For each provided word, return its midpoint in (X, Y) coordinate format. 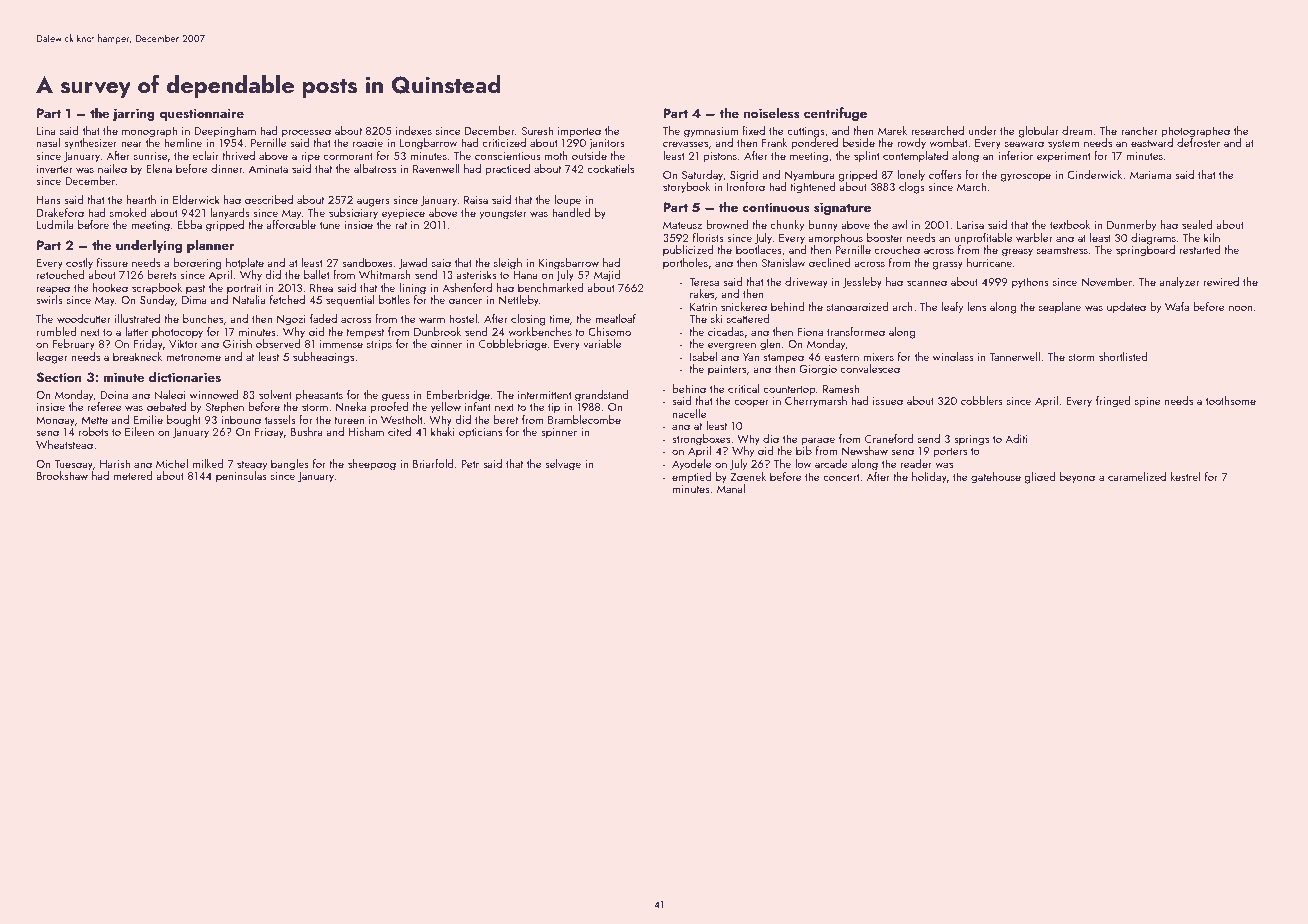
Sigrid (744, 176)
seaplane (1060, 307)
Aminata (268, 169)
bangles (290, 465)
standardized (857, 306)
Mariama (1150, 175)
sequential (350, 301)
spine (1147, 402)
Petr (470, 464)
